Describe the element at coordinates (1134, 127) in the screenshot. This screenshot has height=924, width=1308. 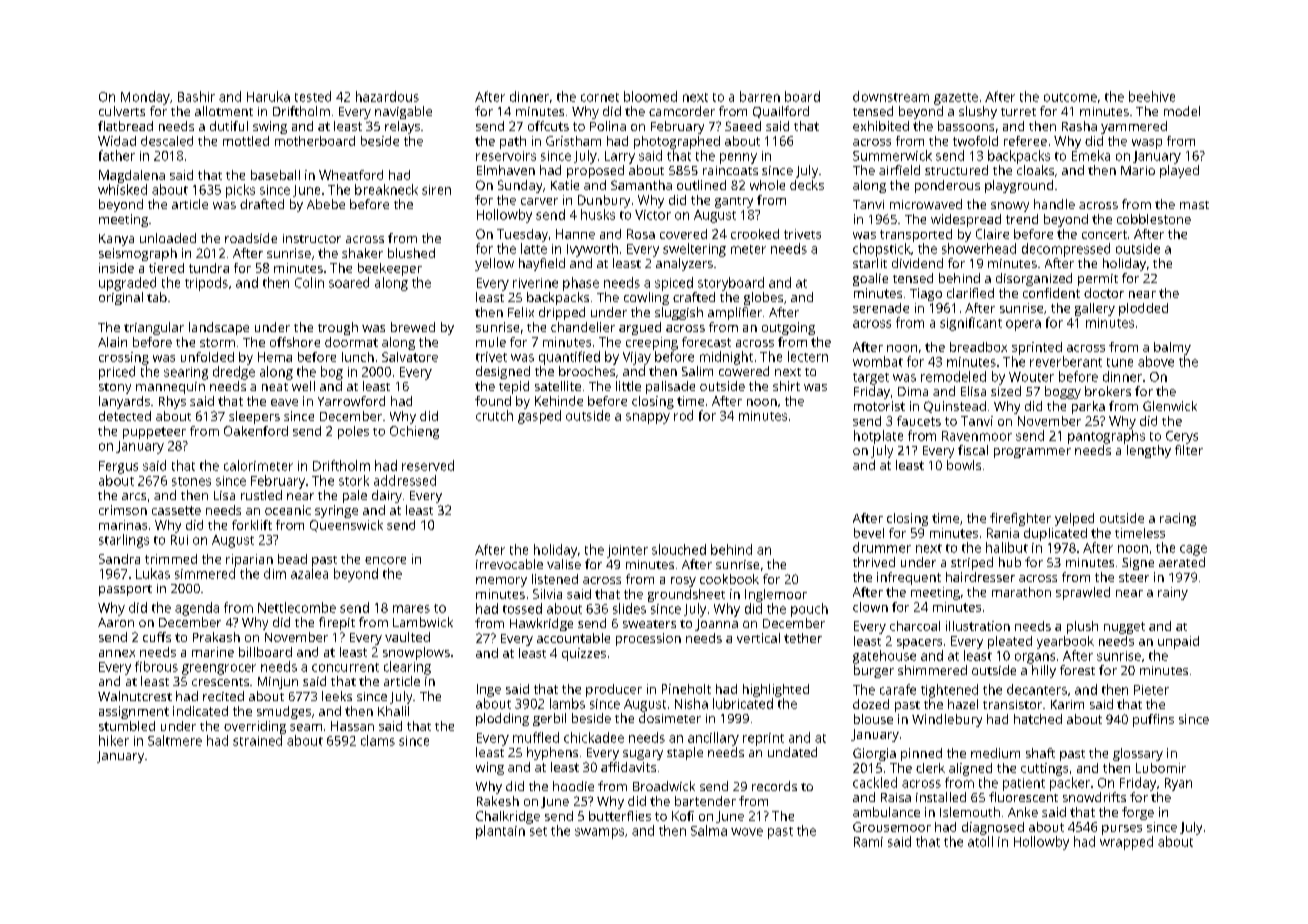
I see `yammered` at that location.
